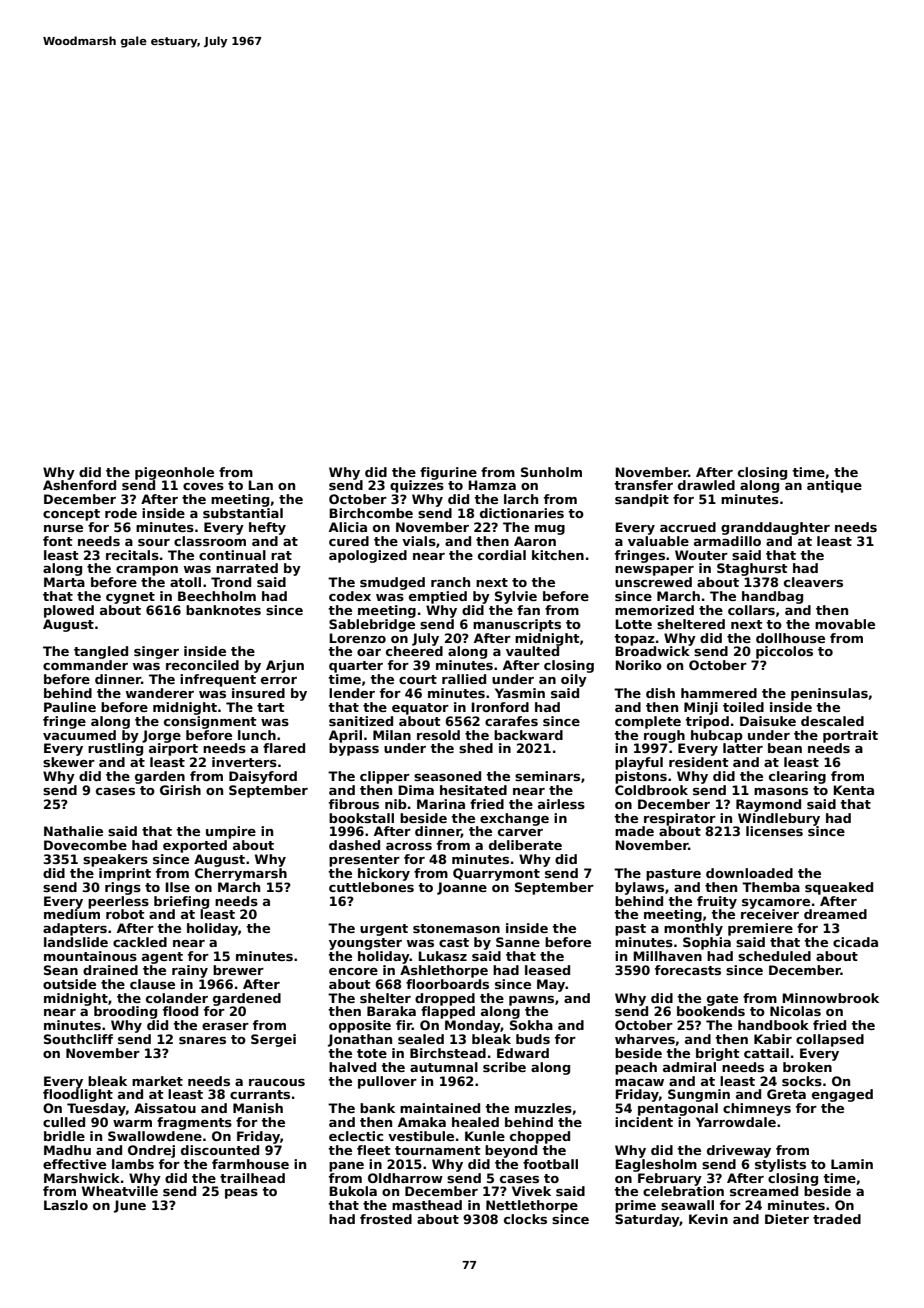 The image size is (924, 1308). I want to click on clipper, so click(385, 777).
